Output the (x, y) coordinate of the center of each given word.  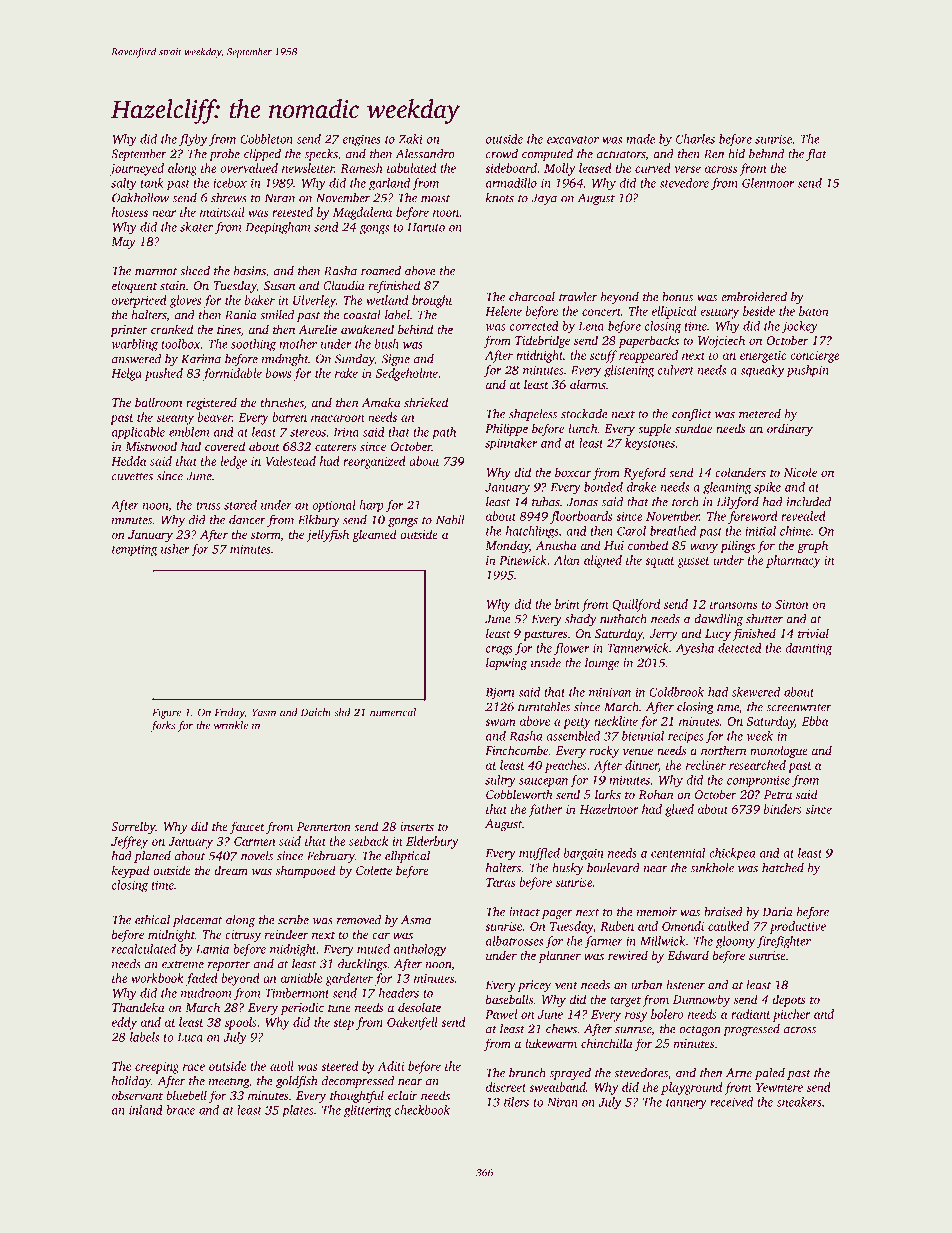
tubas (546, 502)
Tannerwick (638, 648)
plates (297, 1111)
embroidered (754, 297)
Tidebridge (542, 341)
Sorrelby (133, 827)
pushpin (808, 371)
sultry (500, 781)
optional (334, 506)
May (123, 243)
